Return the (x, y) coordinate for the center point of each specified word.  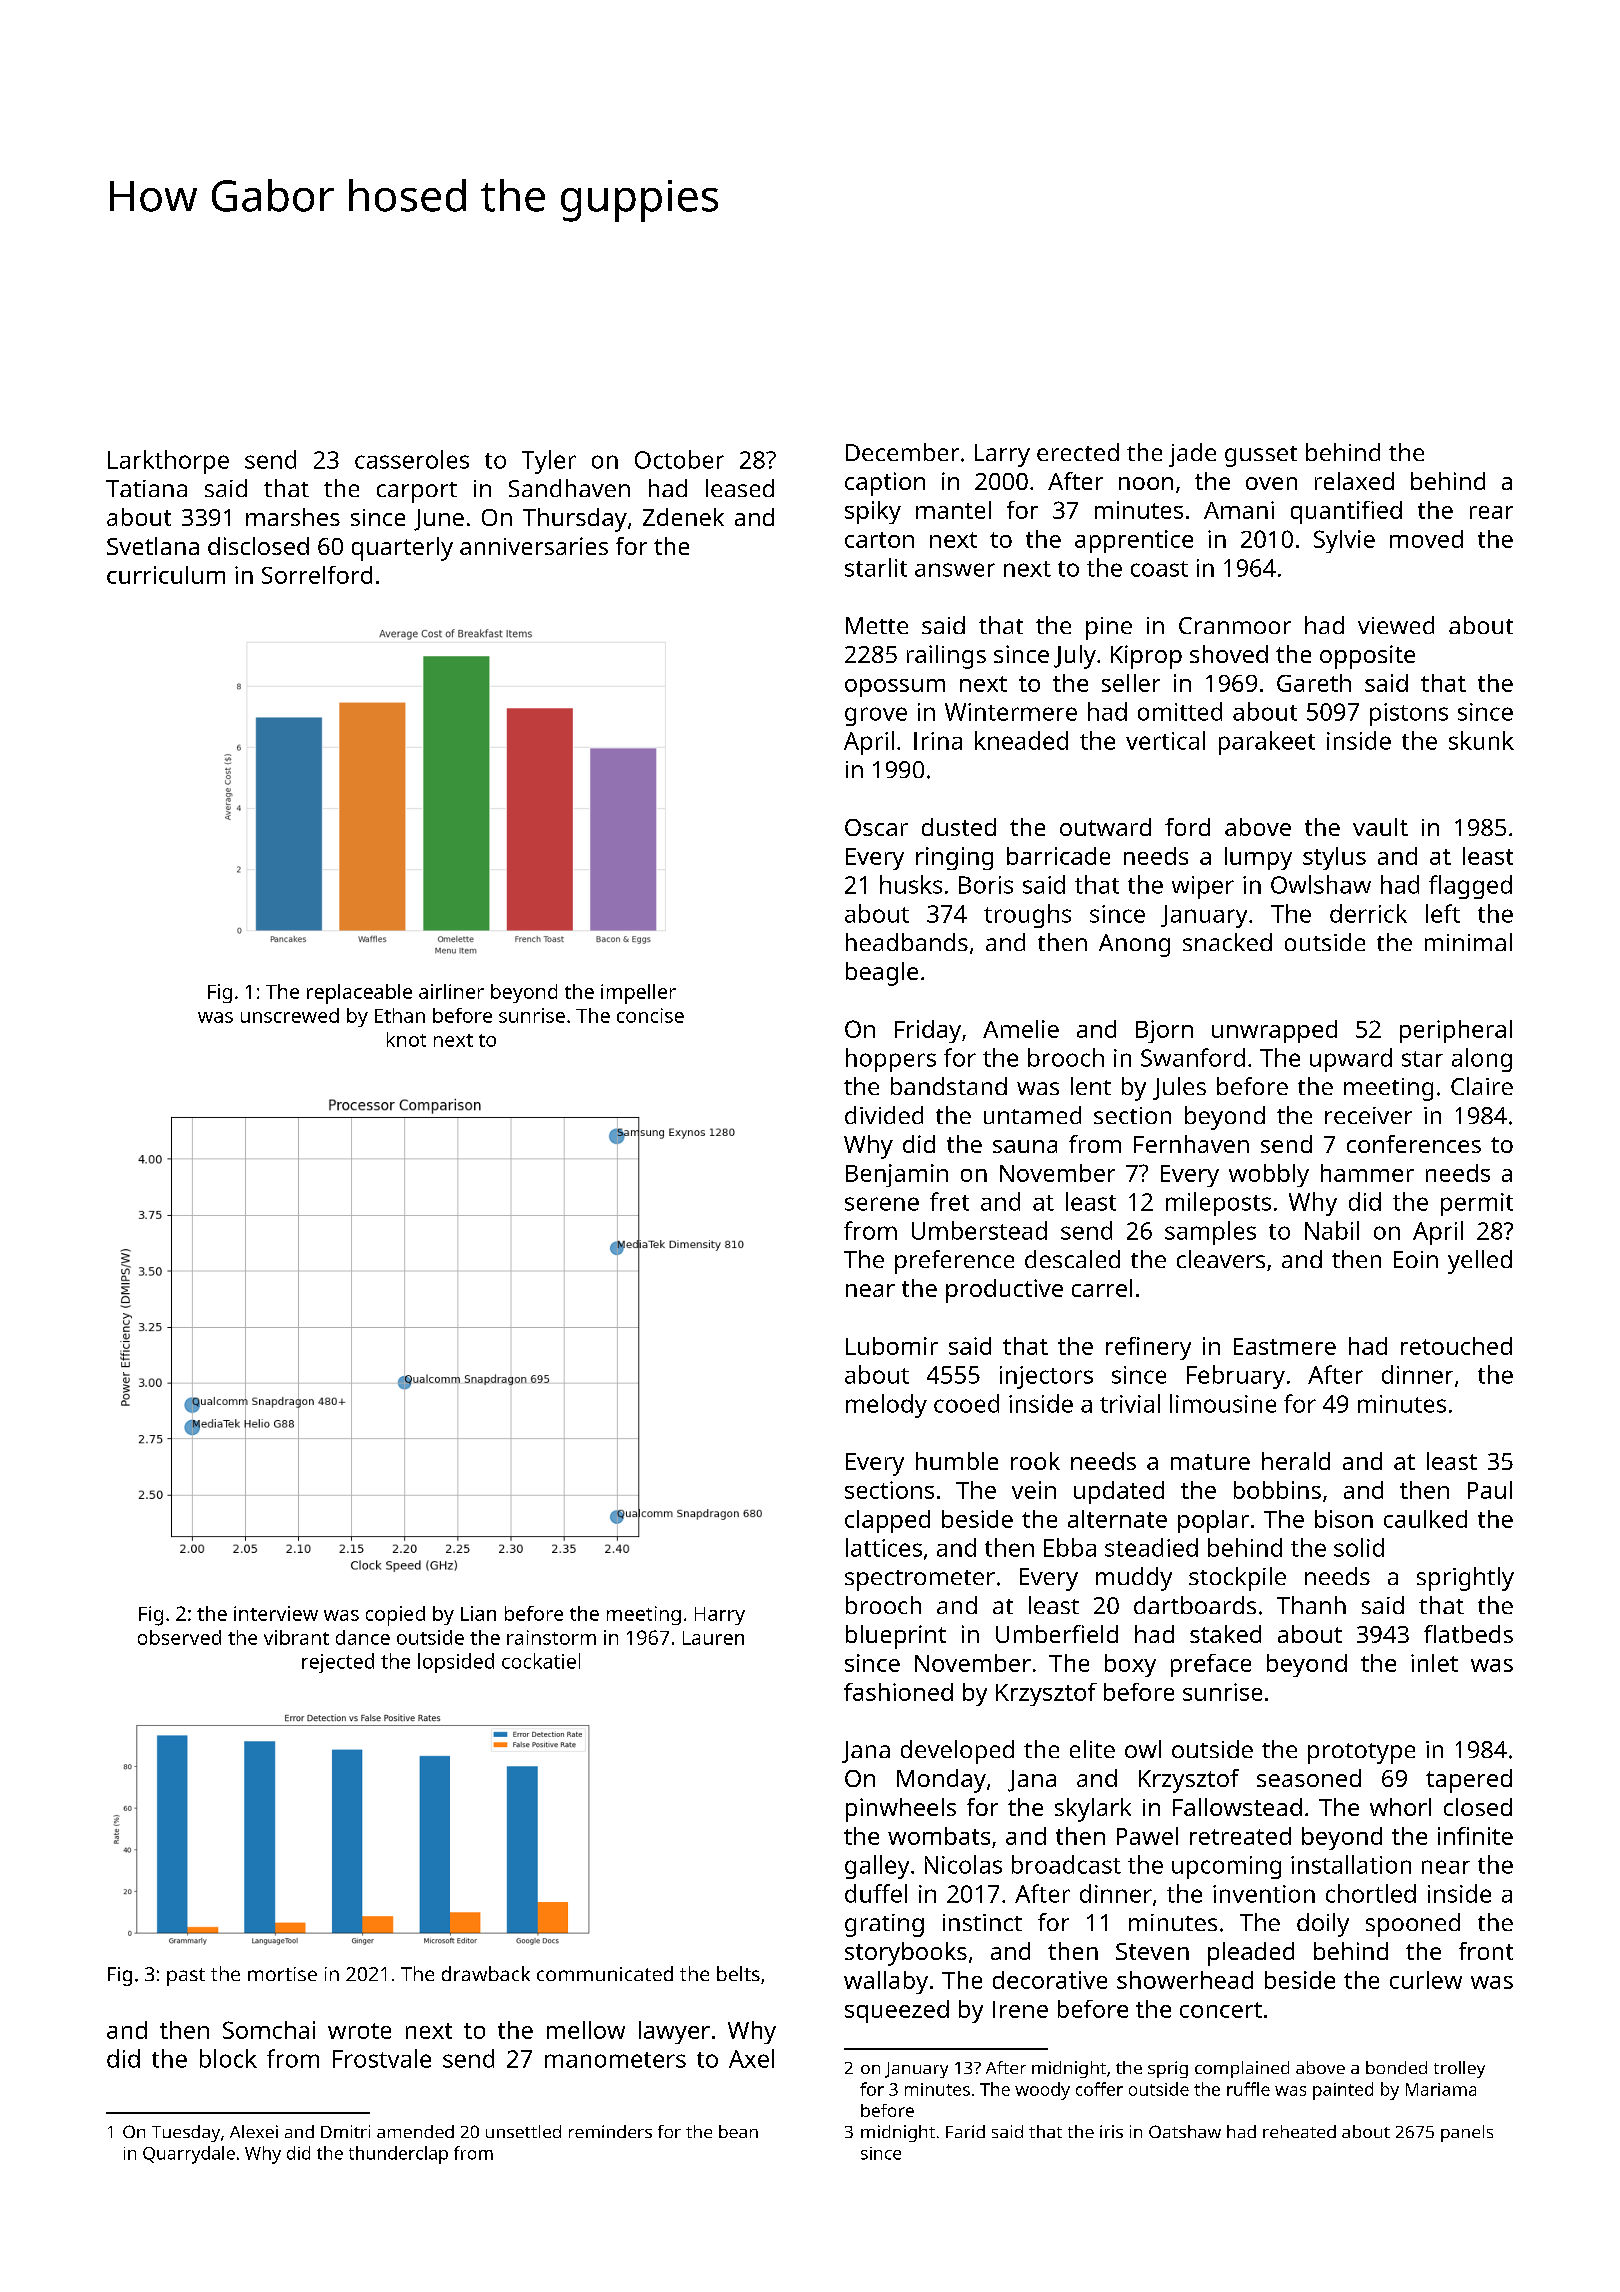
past (186, 1977)
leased (740, 488)
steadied (1151, 1547)
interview (276, 1613)
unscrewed (290, 1015)
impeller (638, 994)
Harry (720, 1616)
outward (1105, 827)
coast (1159, 569)
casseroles (412, 459)
